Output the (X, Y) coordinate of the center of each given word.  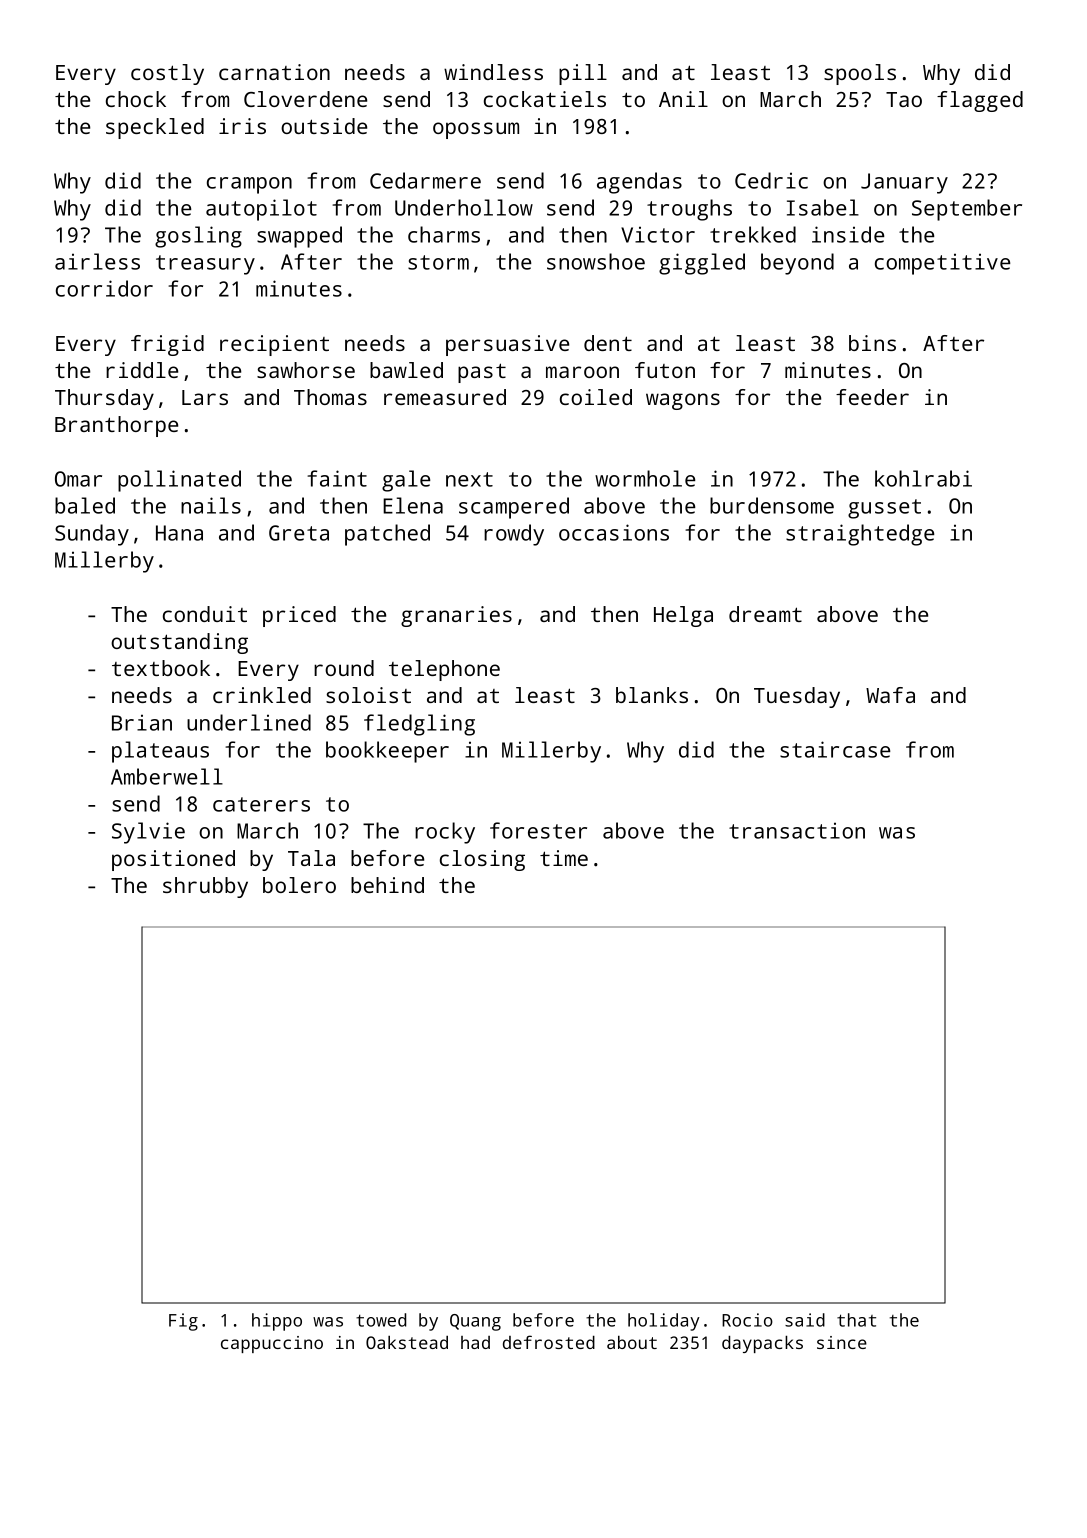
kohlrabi (923, 478)
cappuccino (272, 1344)
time (564, 858)
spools (860, 74)
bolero (299, 885)
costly (167, 74)
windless (493, 72)
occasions (614, 532)
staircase (835, 749)
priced (299, 616)
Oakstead (407, 1342)
